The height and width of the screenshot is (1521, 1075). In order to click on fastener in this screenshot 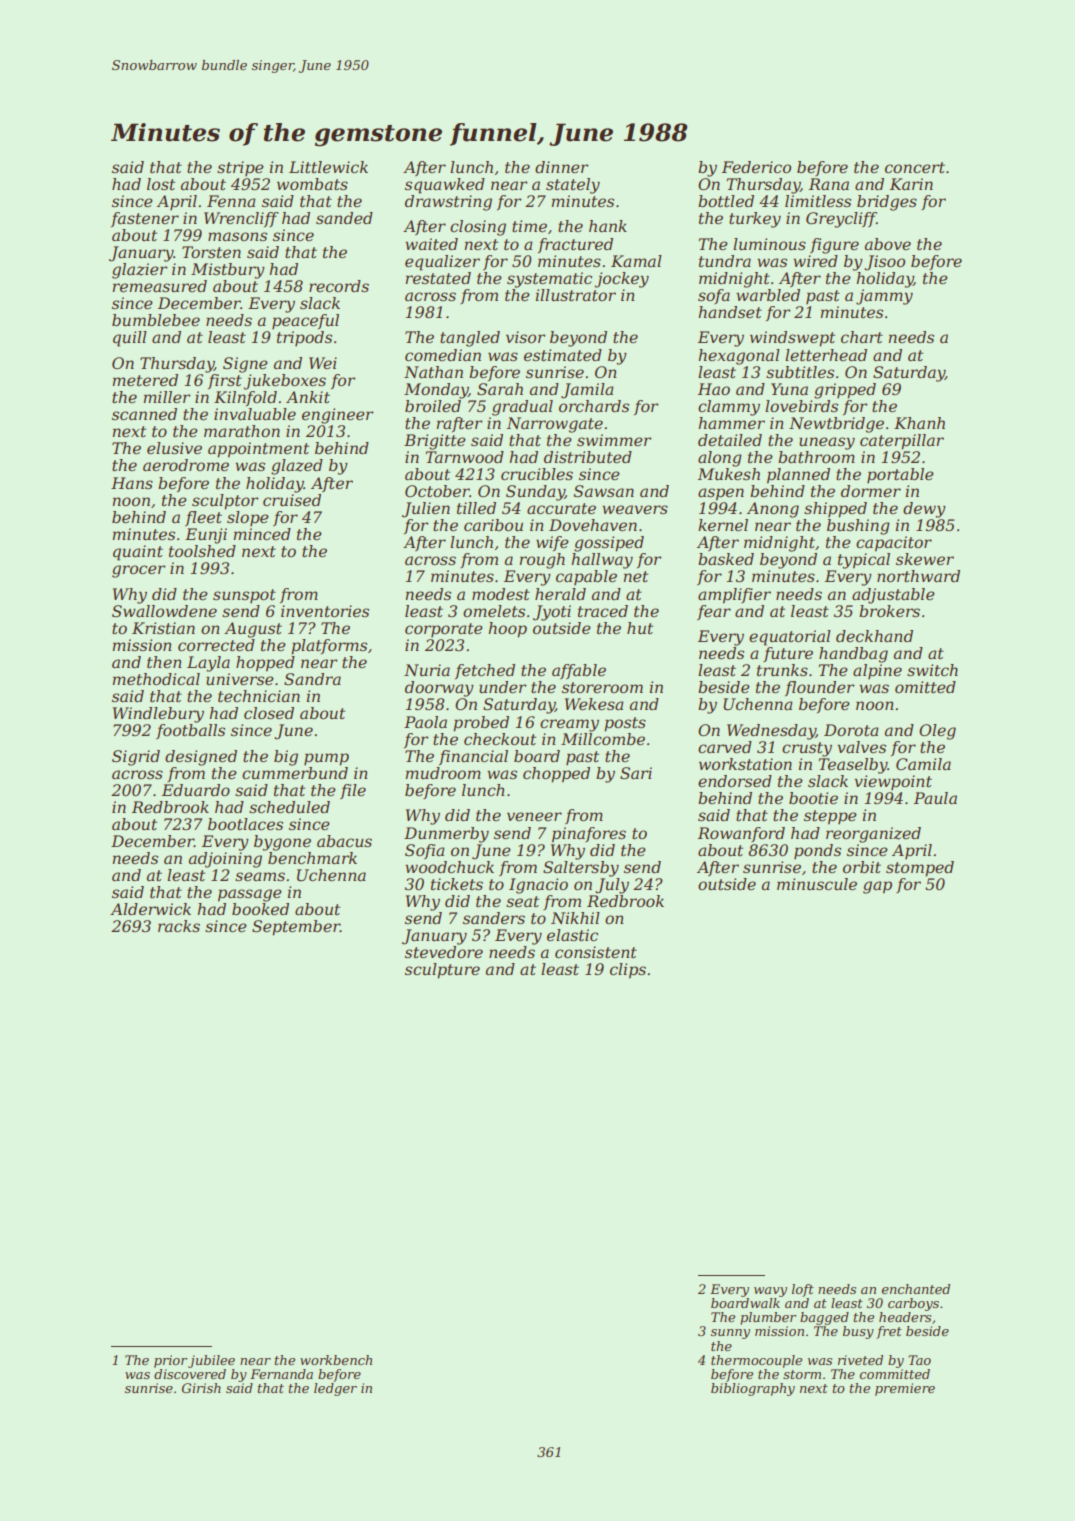, I will do `click(145, 219)`.
